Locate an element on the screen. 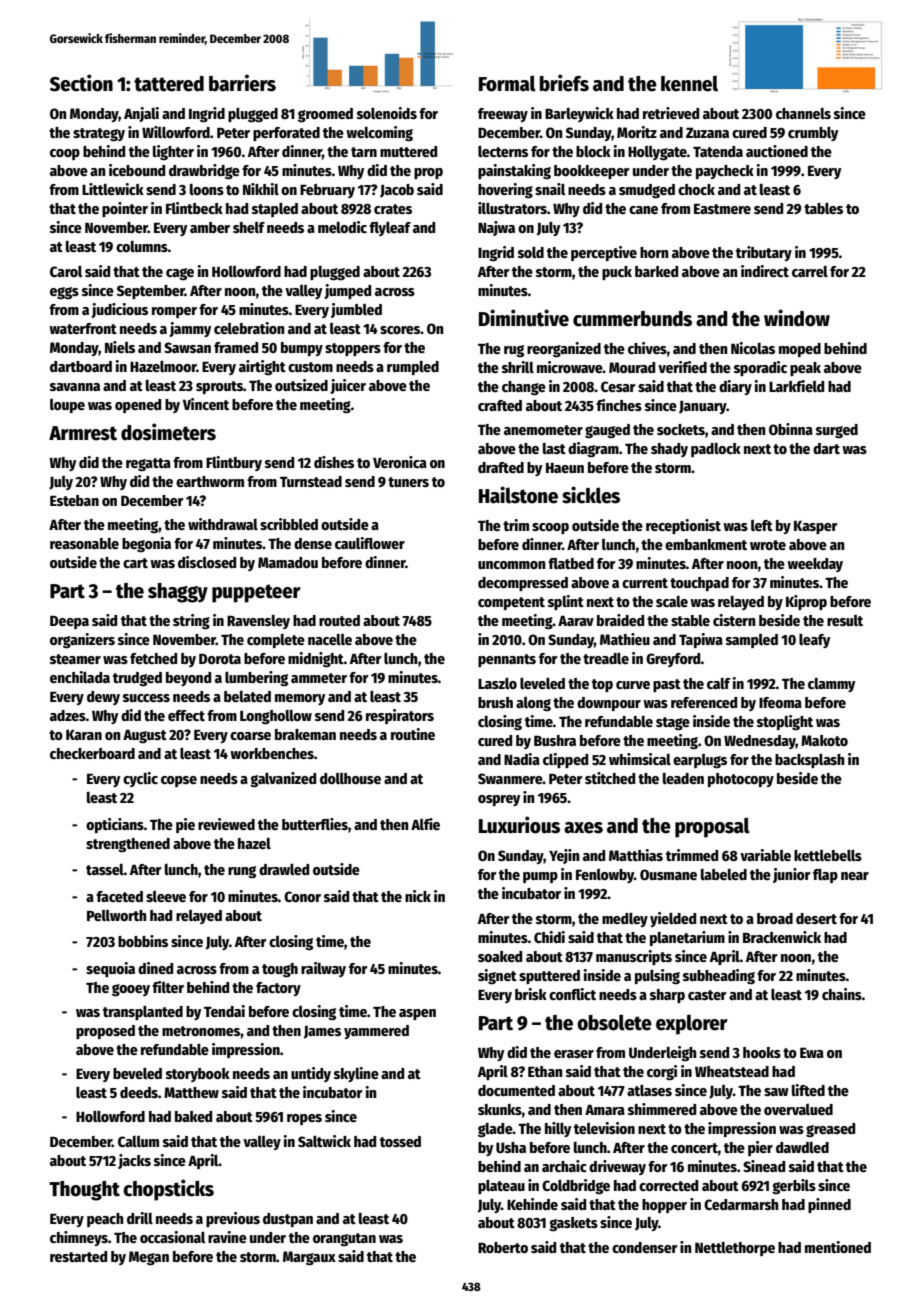 The image size is (924, 1314). padlock is located at coordinates (716, 450).
